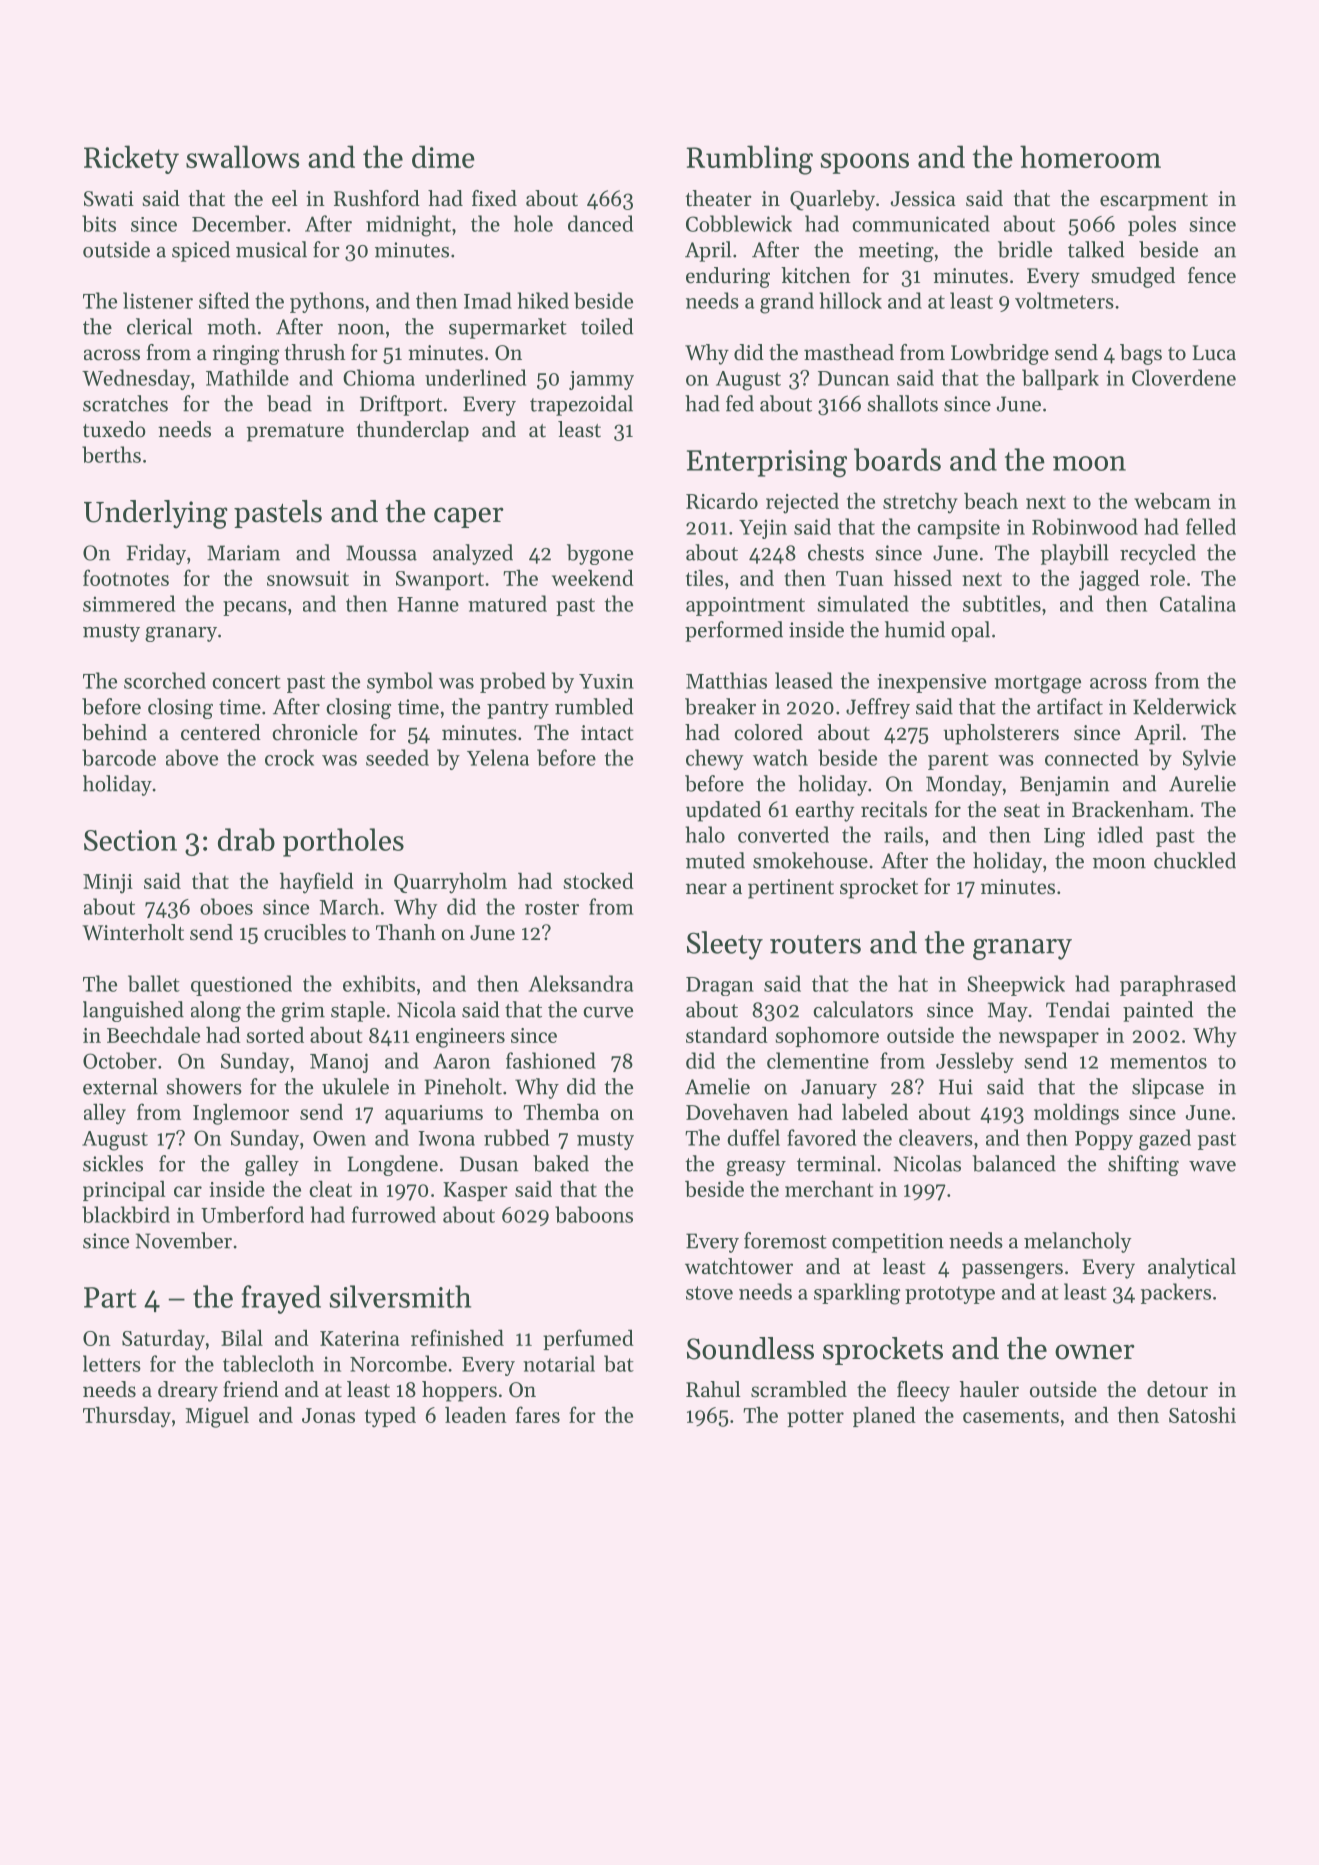 The width and height of the page is (1319, 1865). What do you see at coordinates (443, 156) in the page?
I see `dime` at bounding box center [443, 156].
